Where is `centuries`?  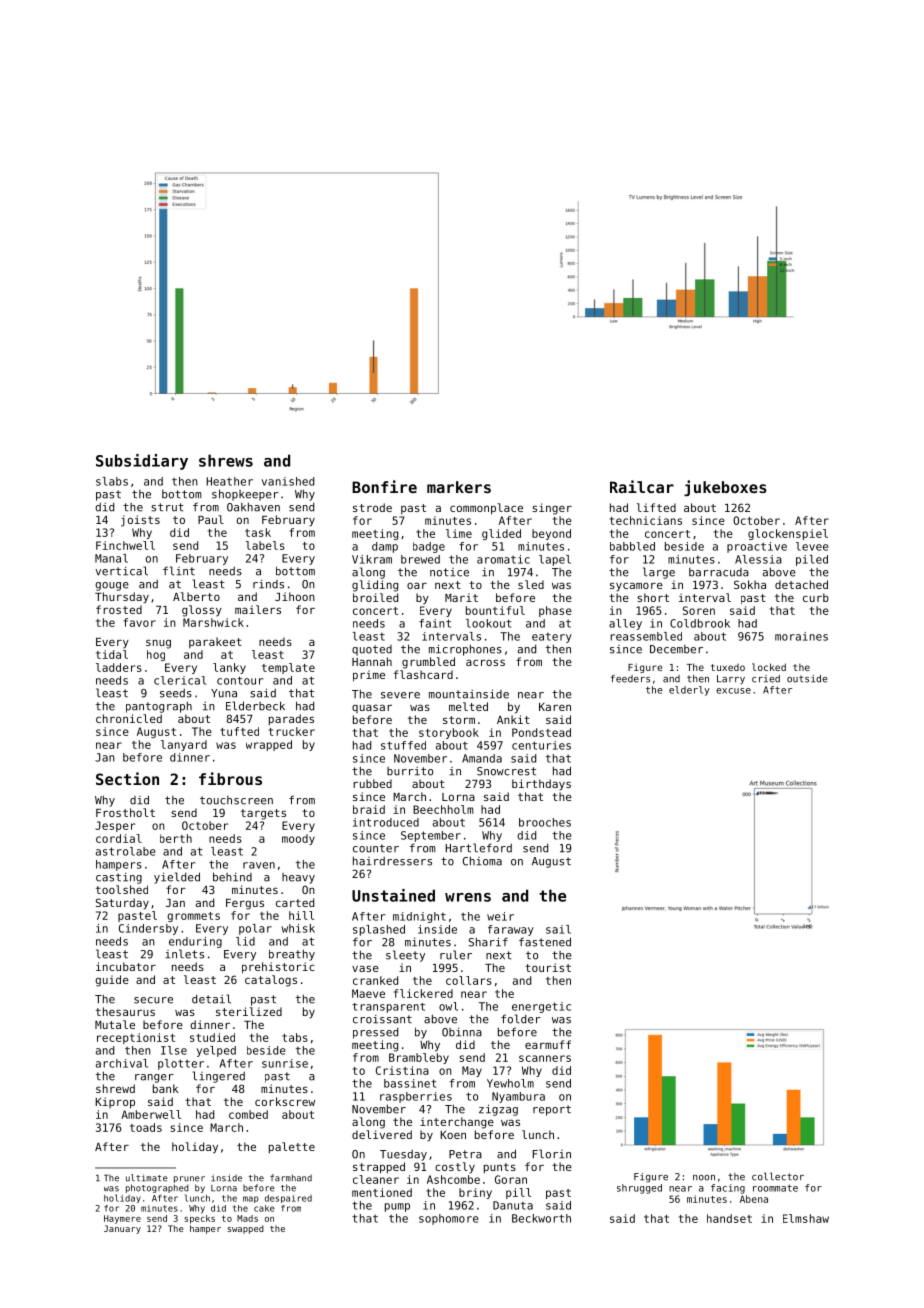 centuries is located at coordinates (541, 745).
